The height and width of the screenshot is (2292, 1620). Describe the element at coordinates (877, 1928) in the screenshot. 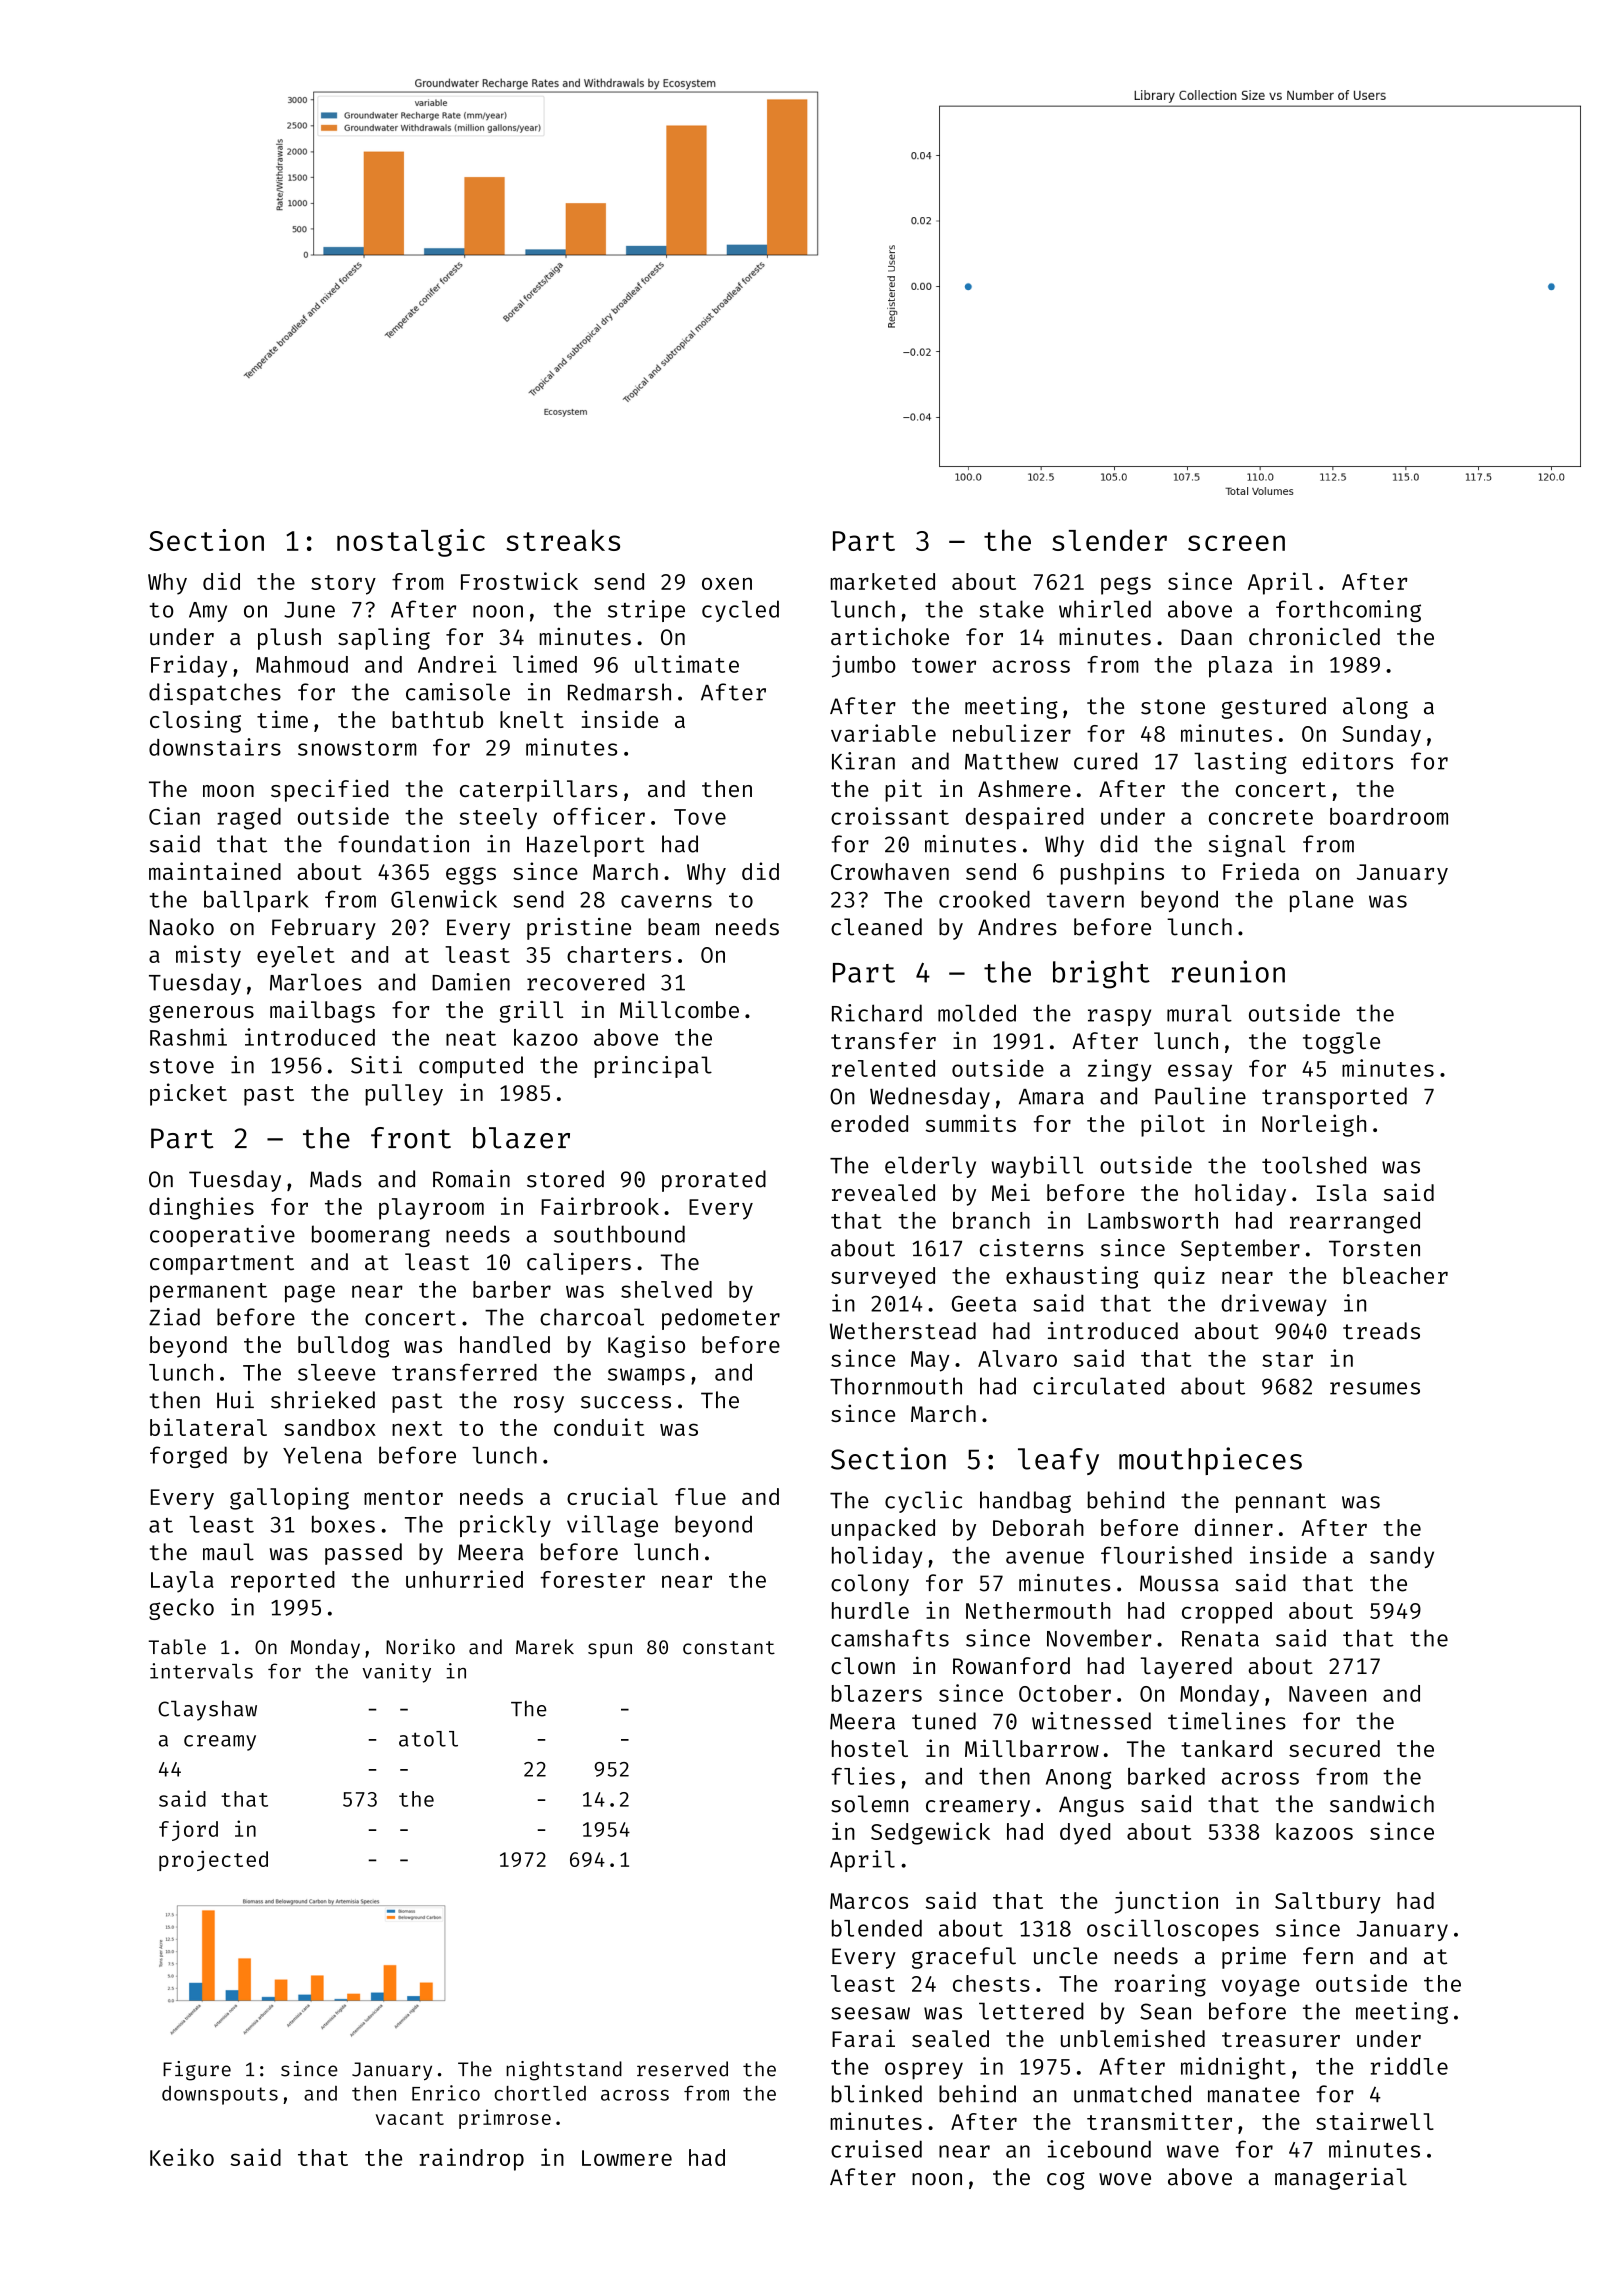

I see `blended` at that location.
